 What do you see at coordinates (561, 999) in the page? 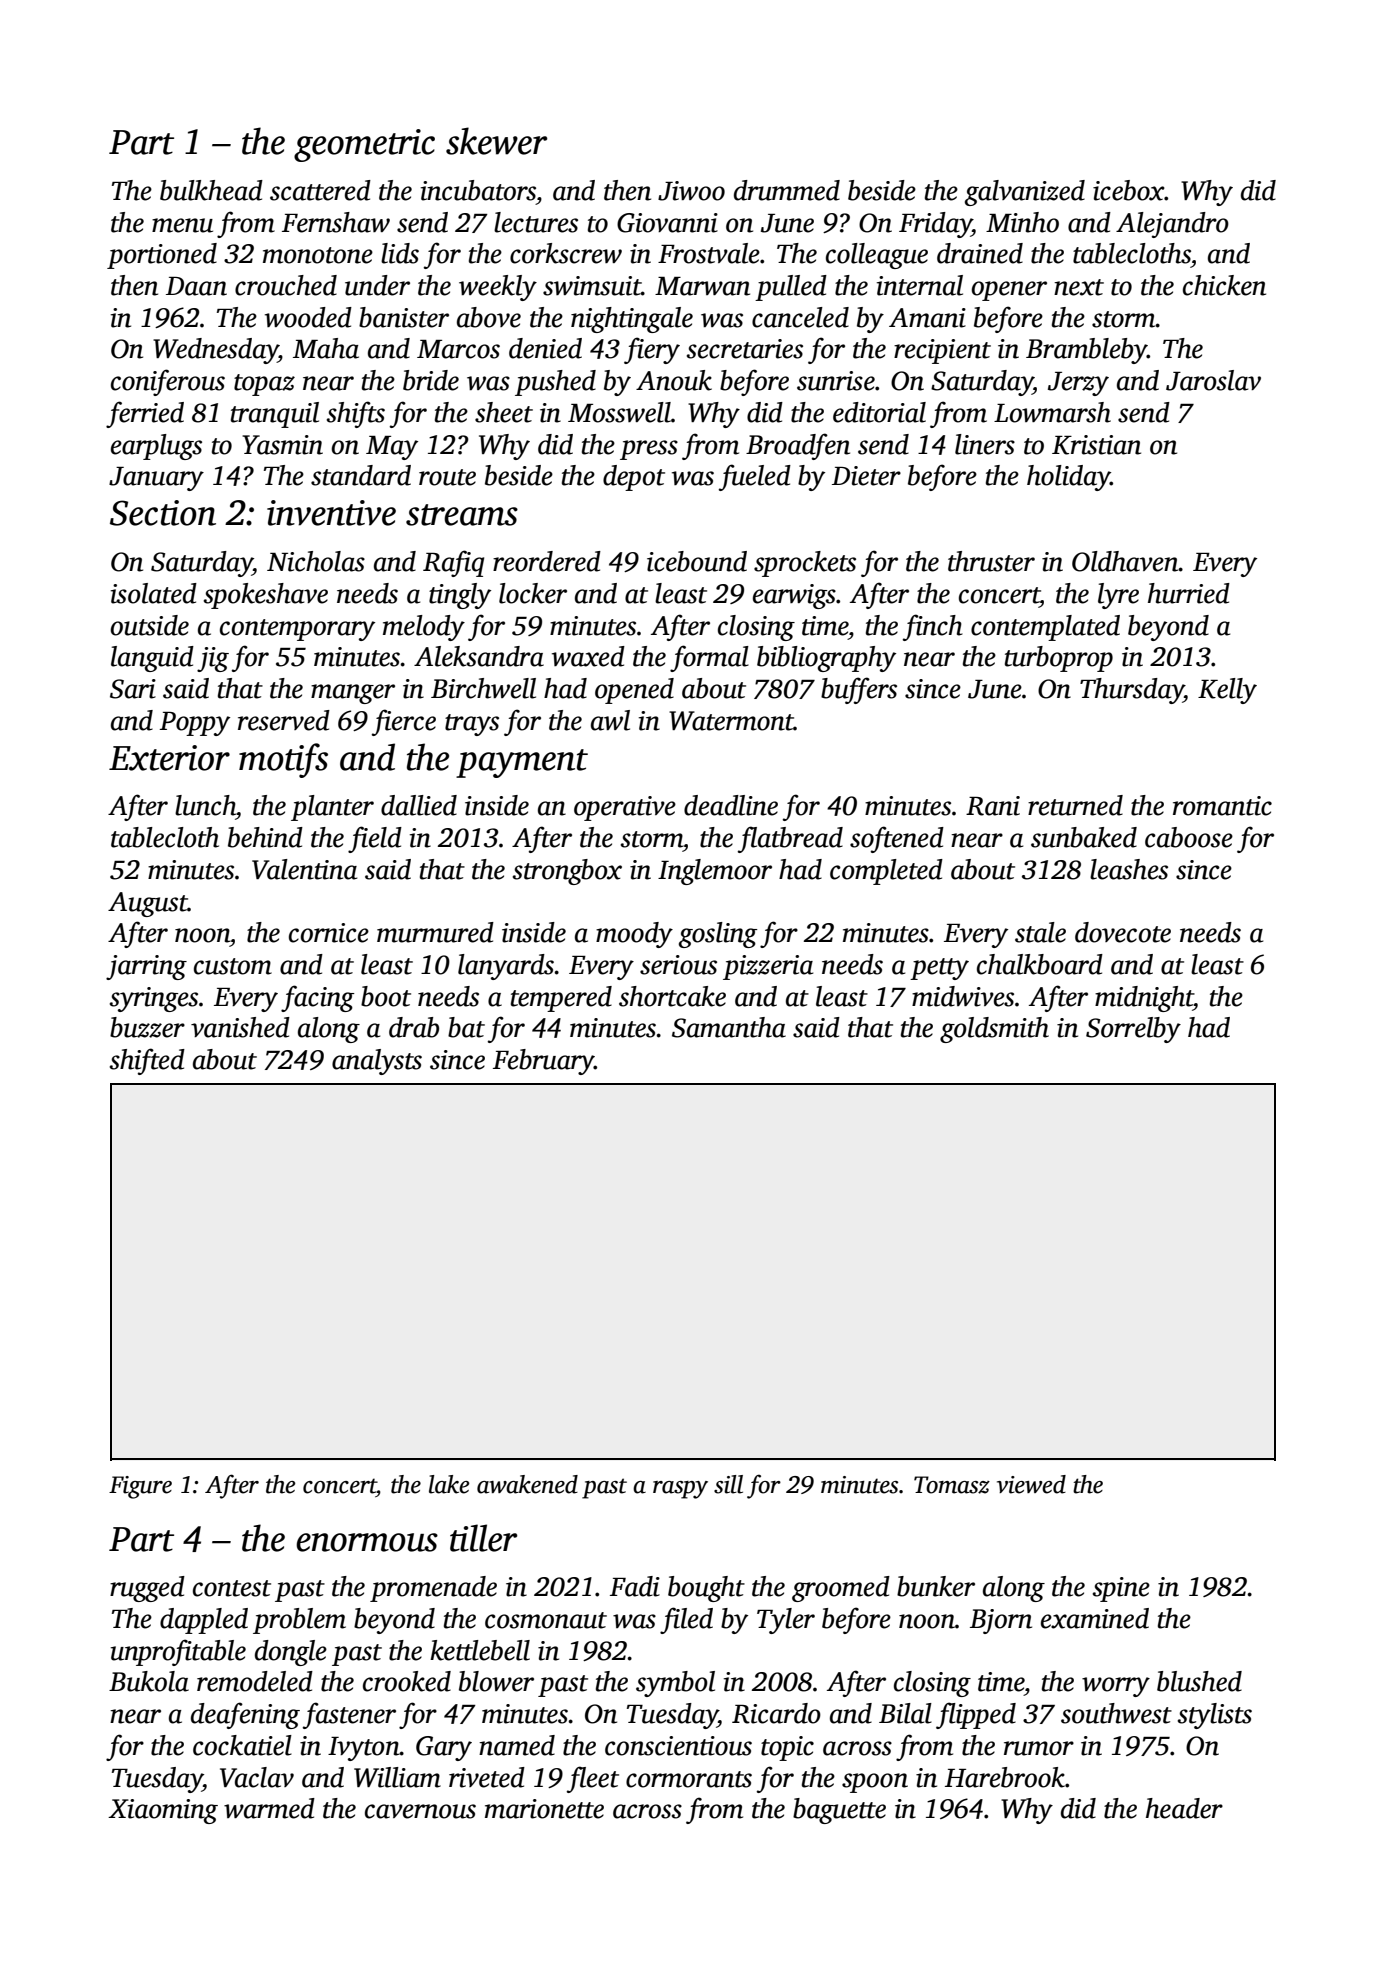
I see `tempered` at bounding box center [561, 999].
